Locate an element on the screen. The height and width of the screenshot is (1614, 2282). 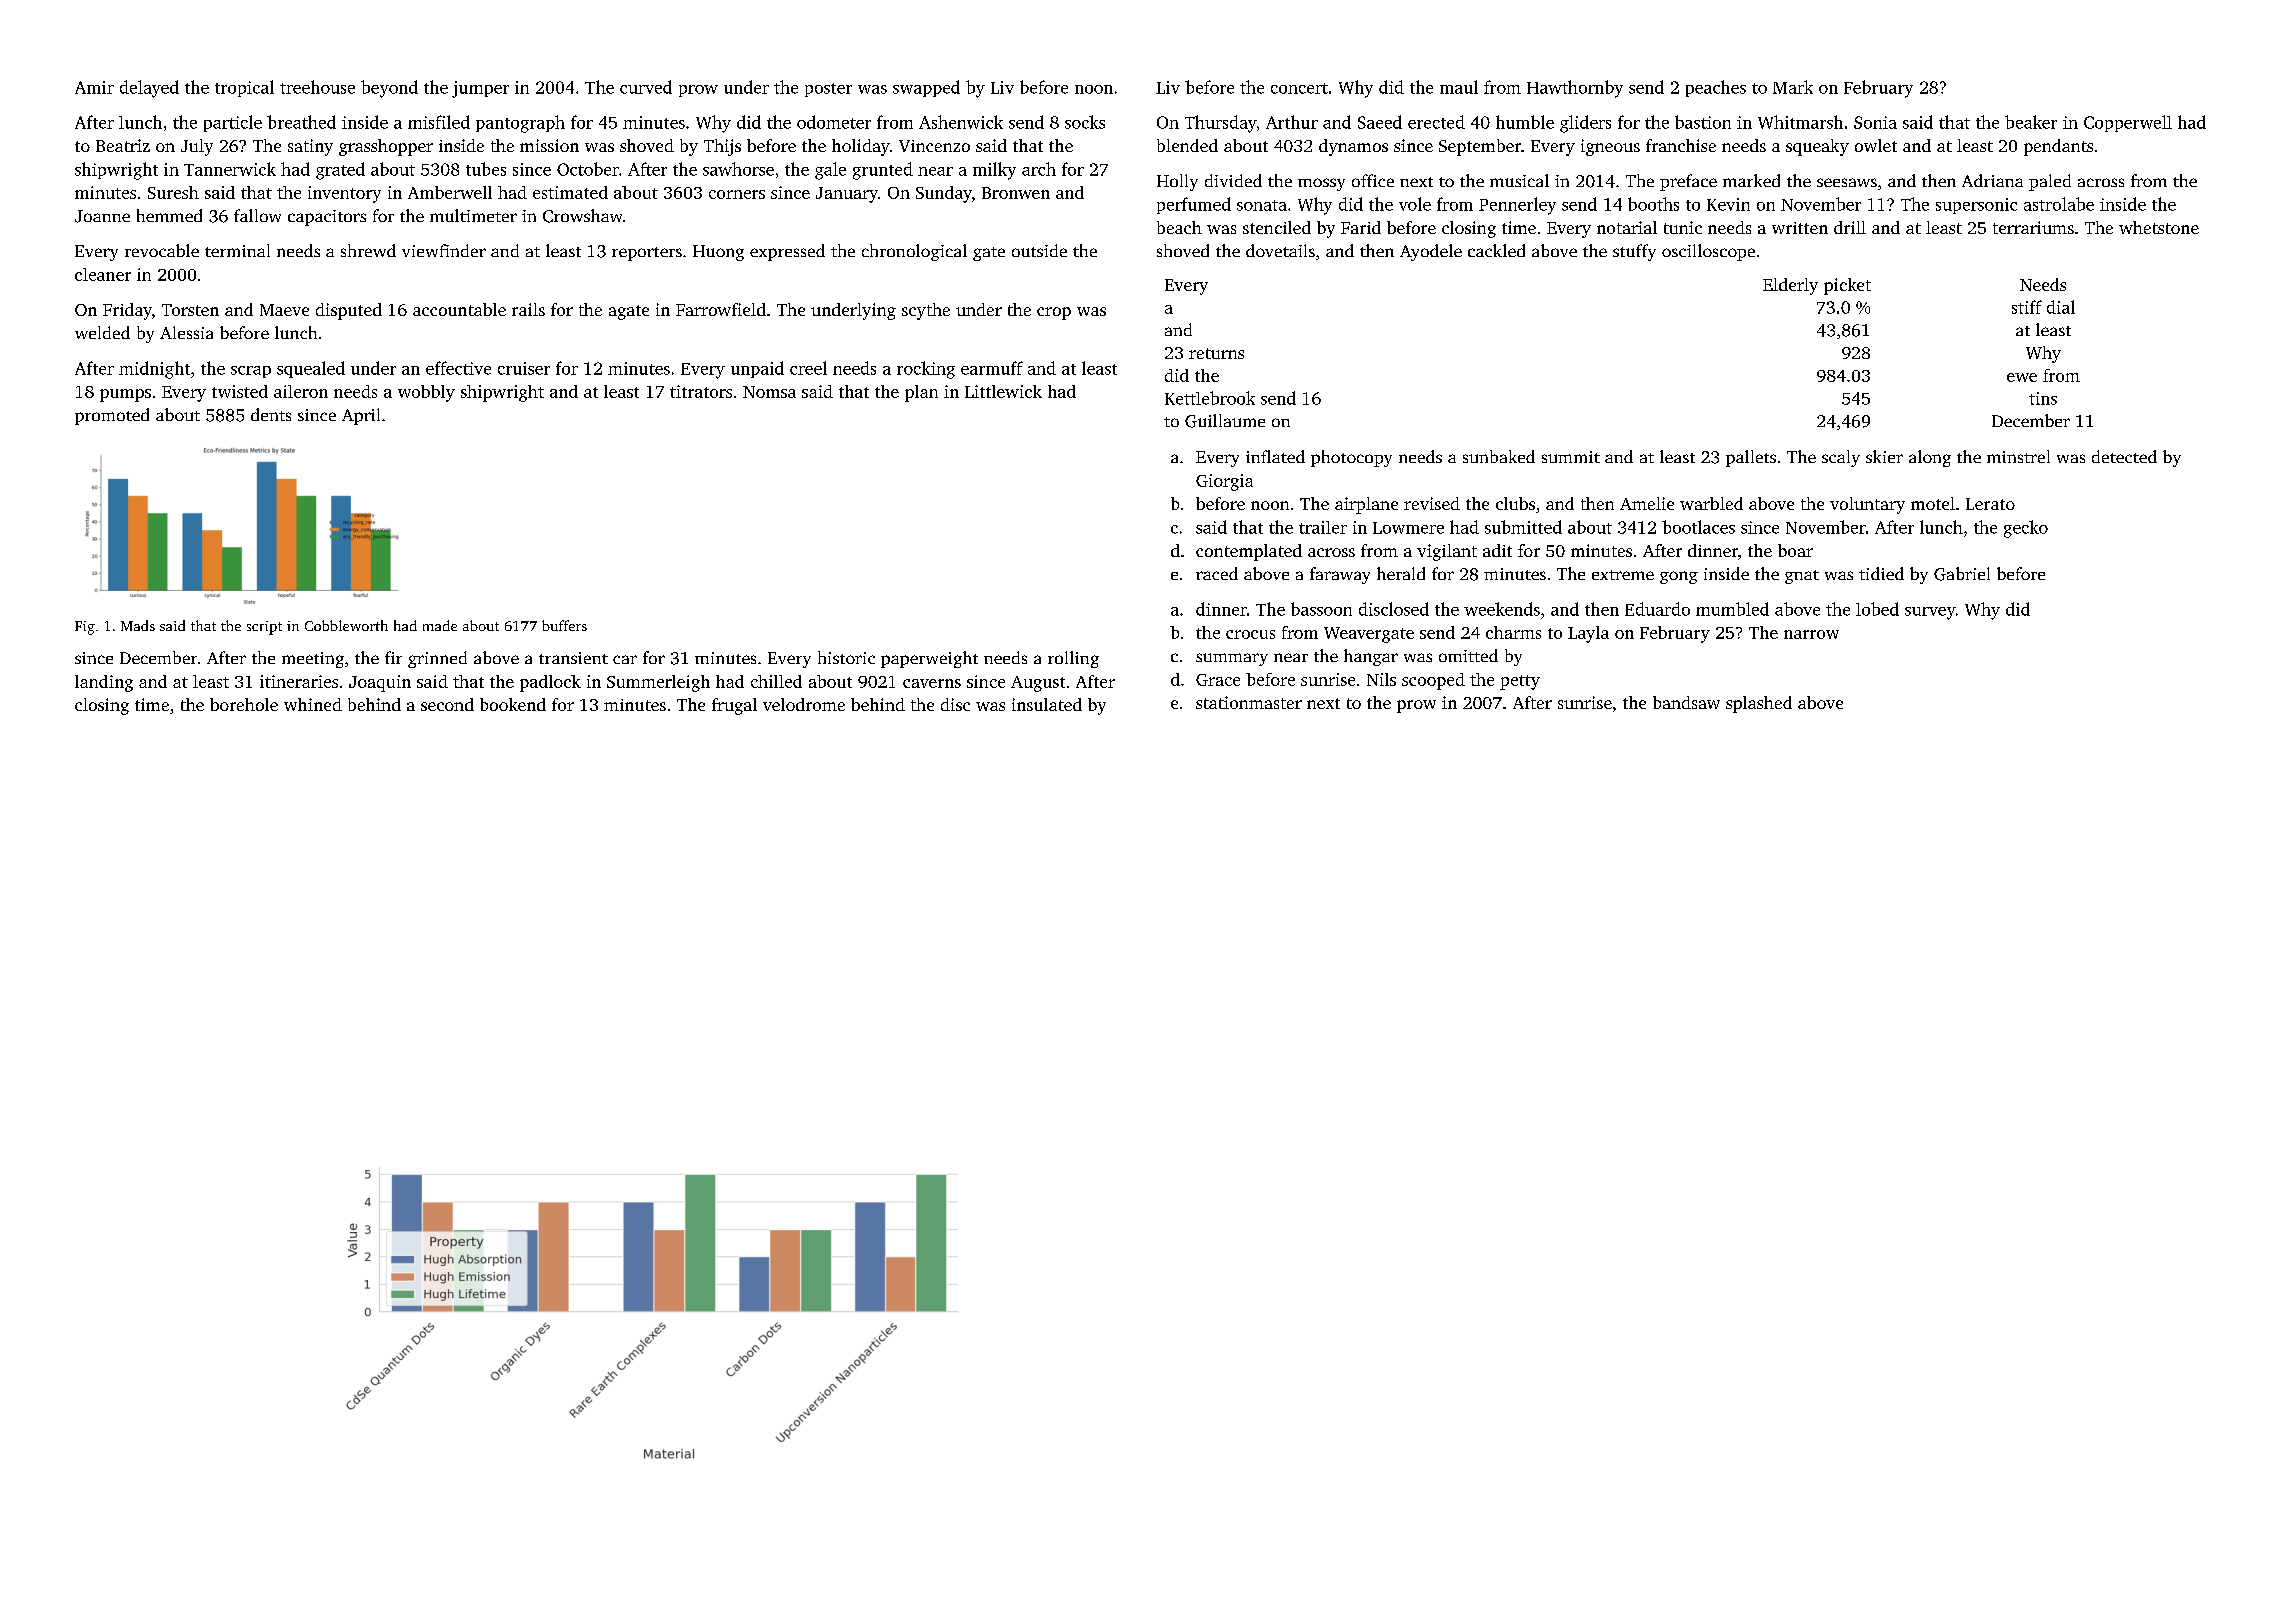
Giorgia is located at coordinates (1224, 482).
